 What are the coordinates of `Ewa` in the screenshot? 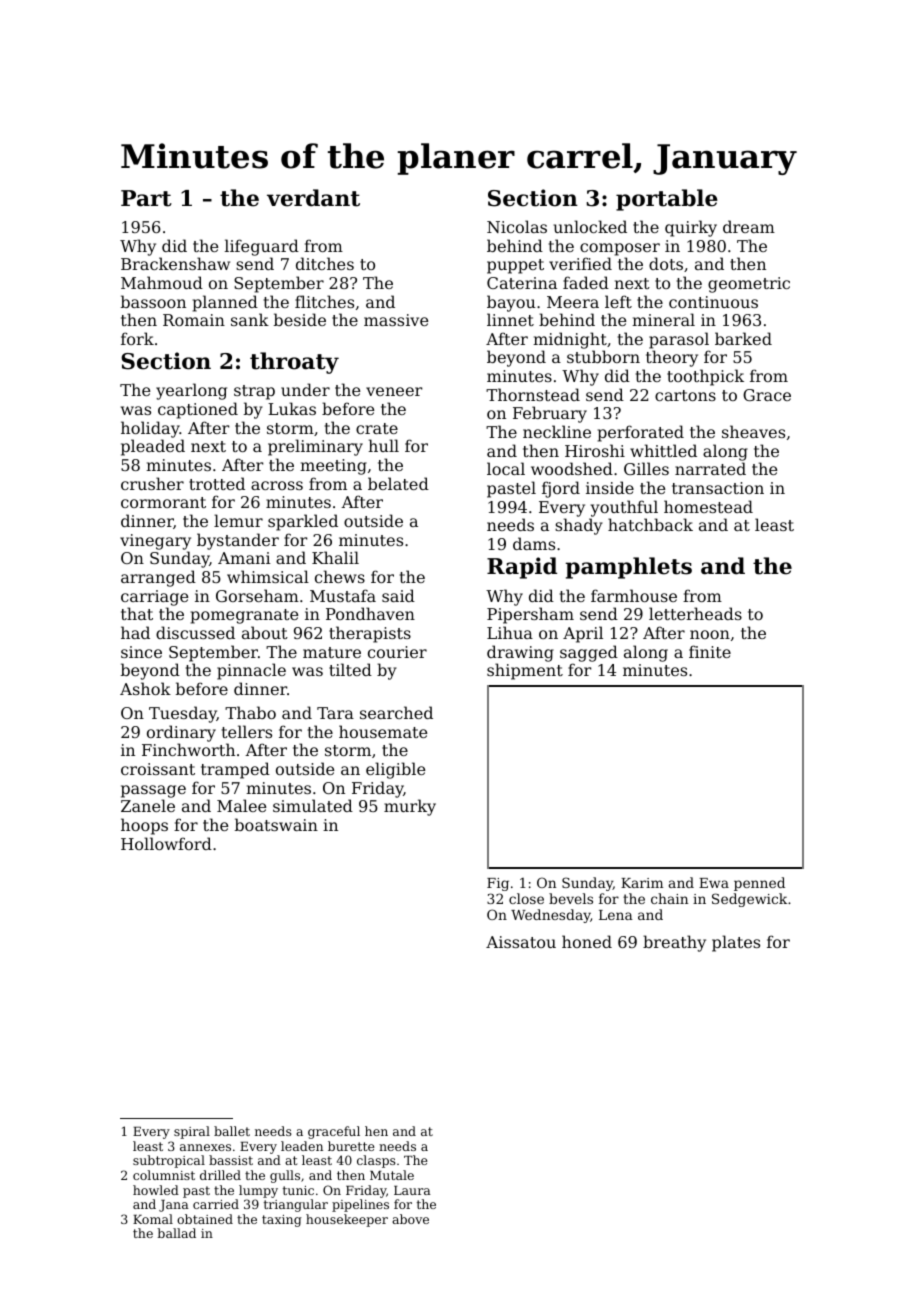 It's located at (714, 883).
